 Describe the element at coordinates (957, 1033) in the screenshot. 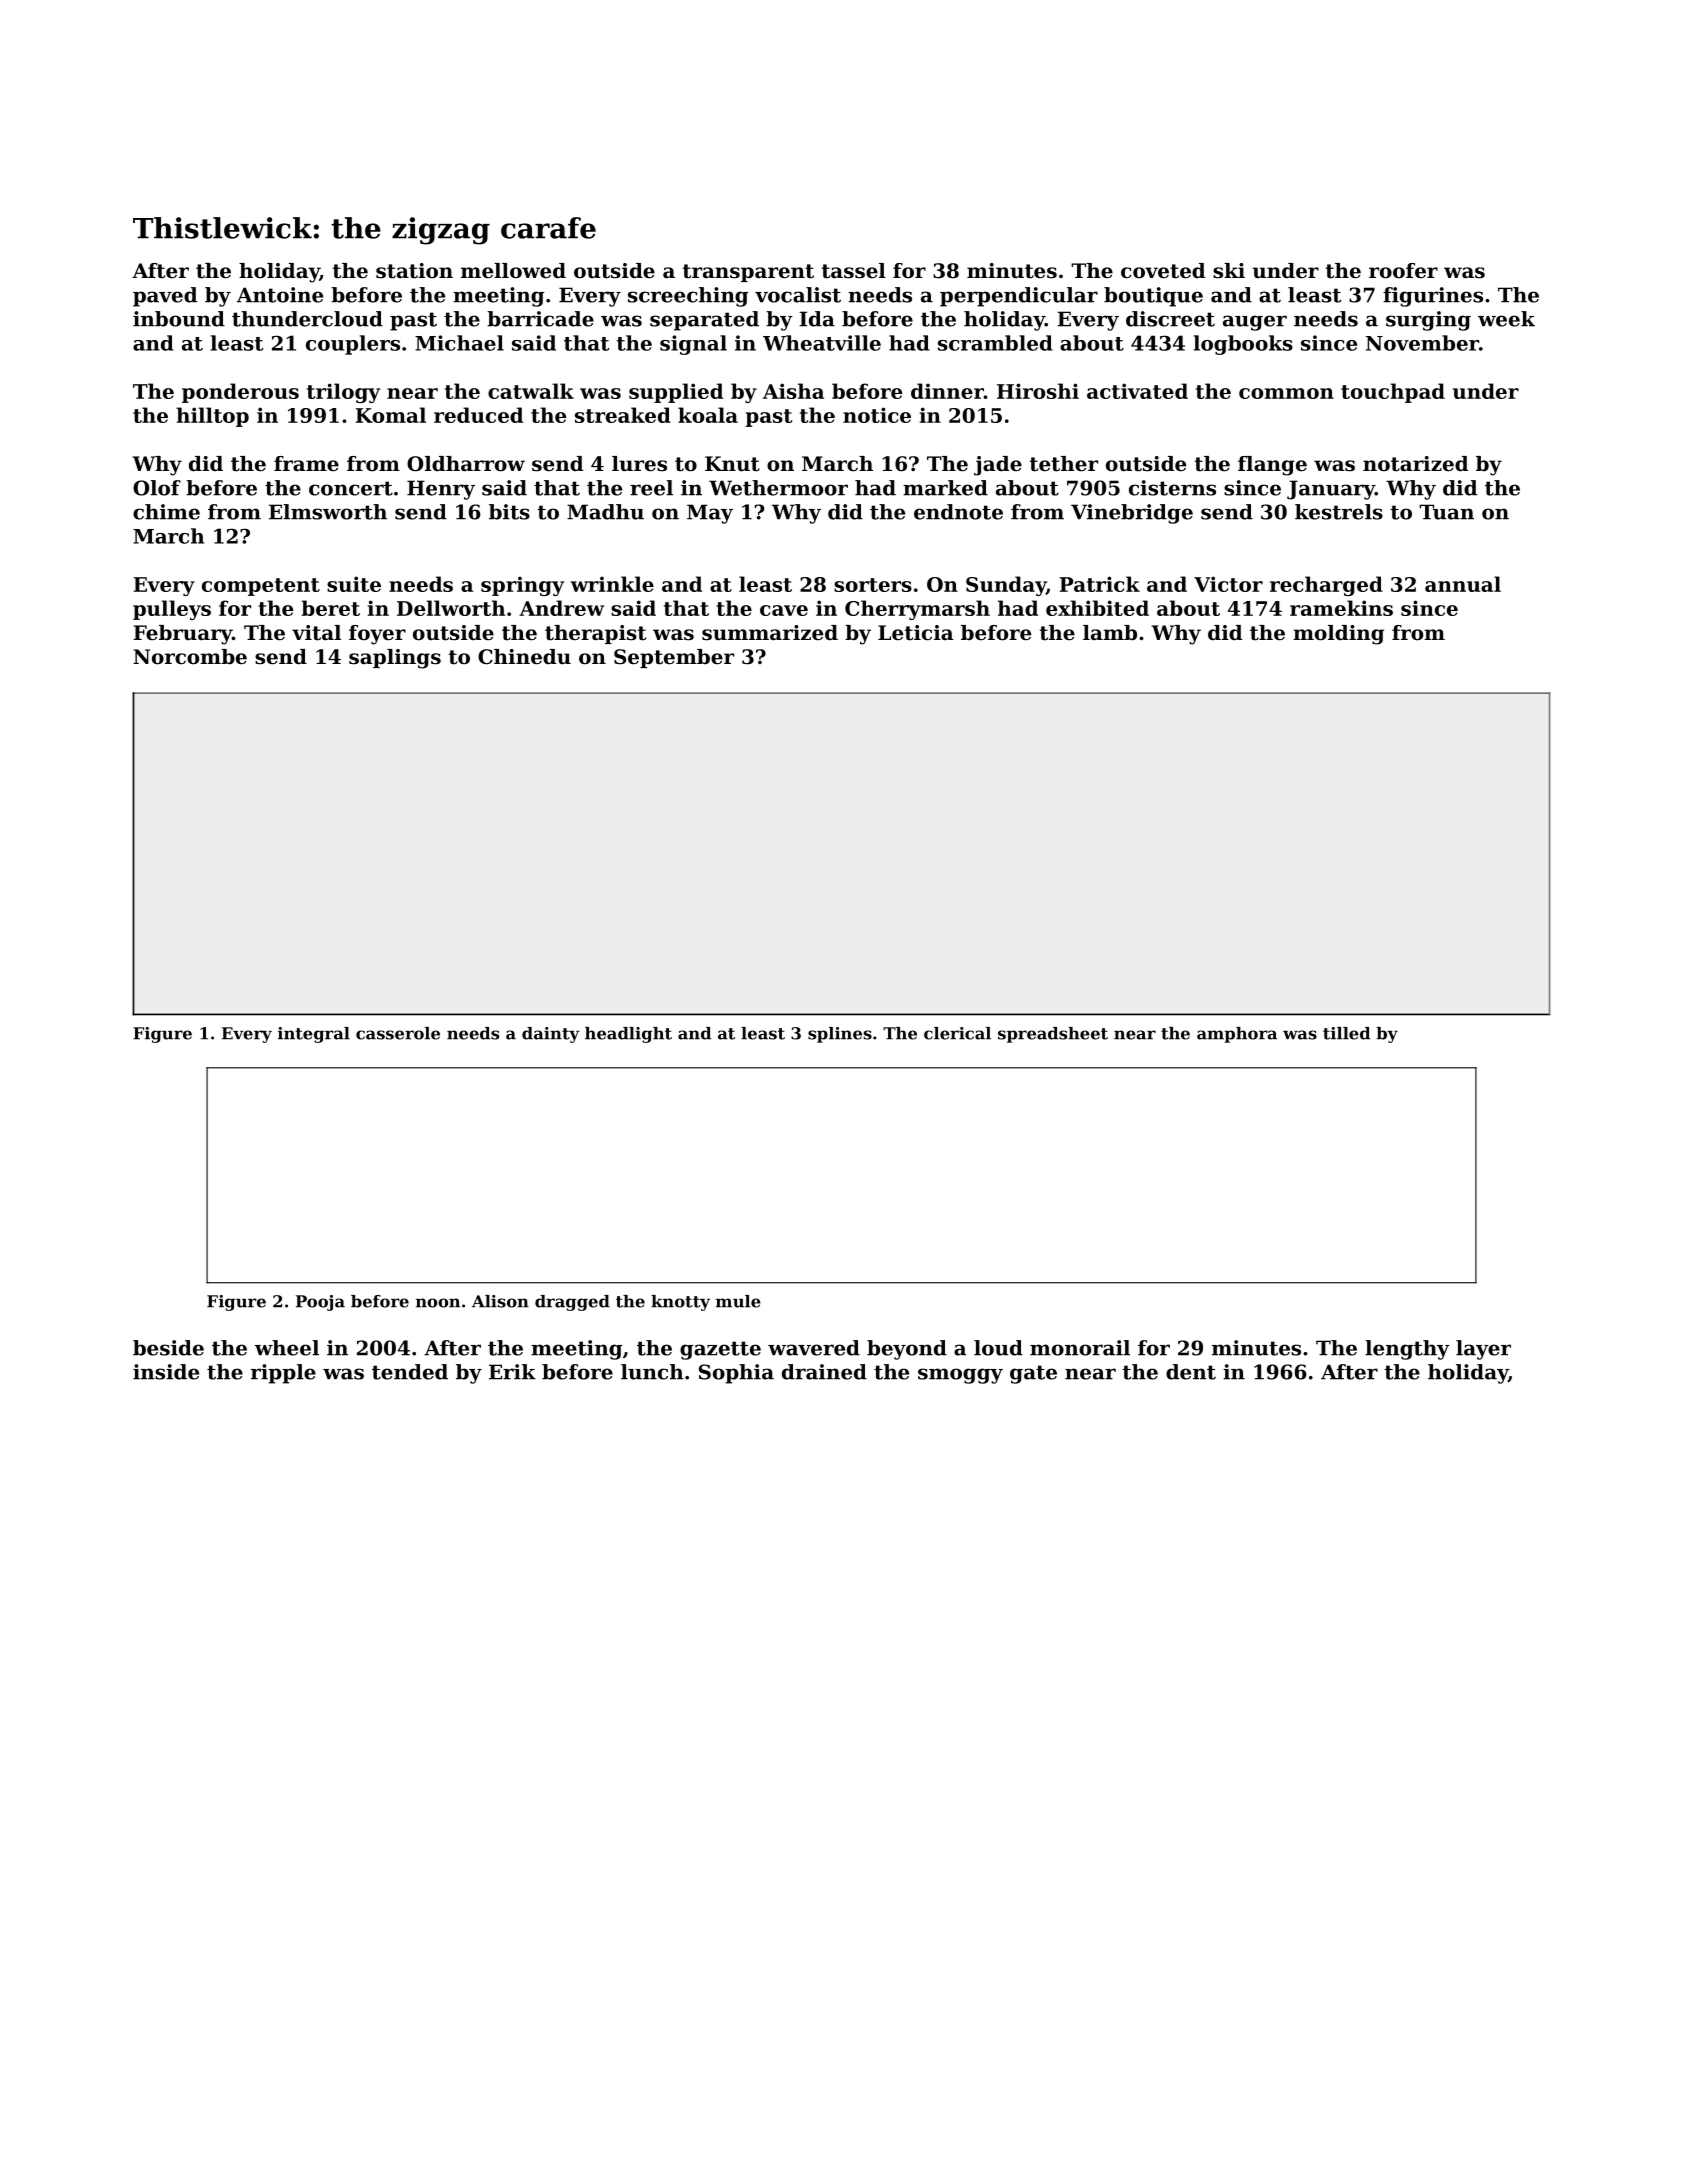

I see `clerical` at that location.
